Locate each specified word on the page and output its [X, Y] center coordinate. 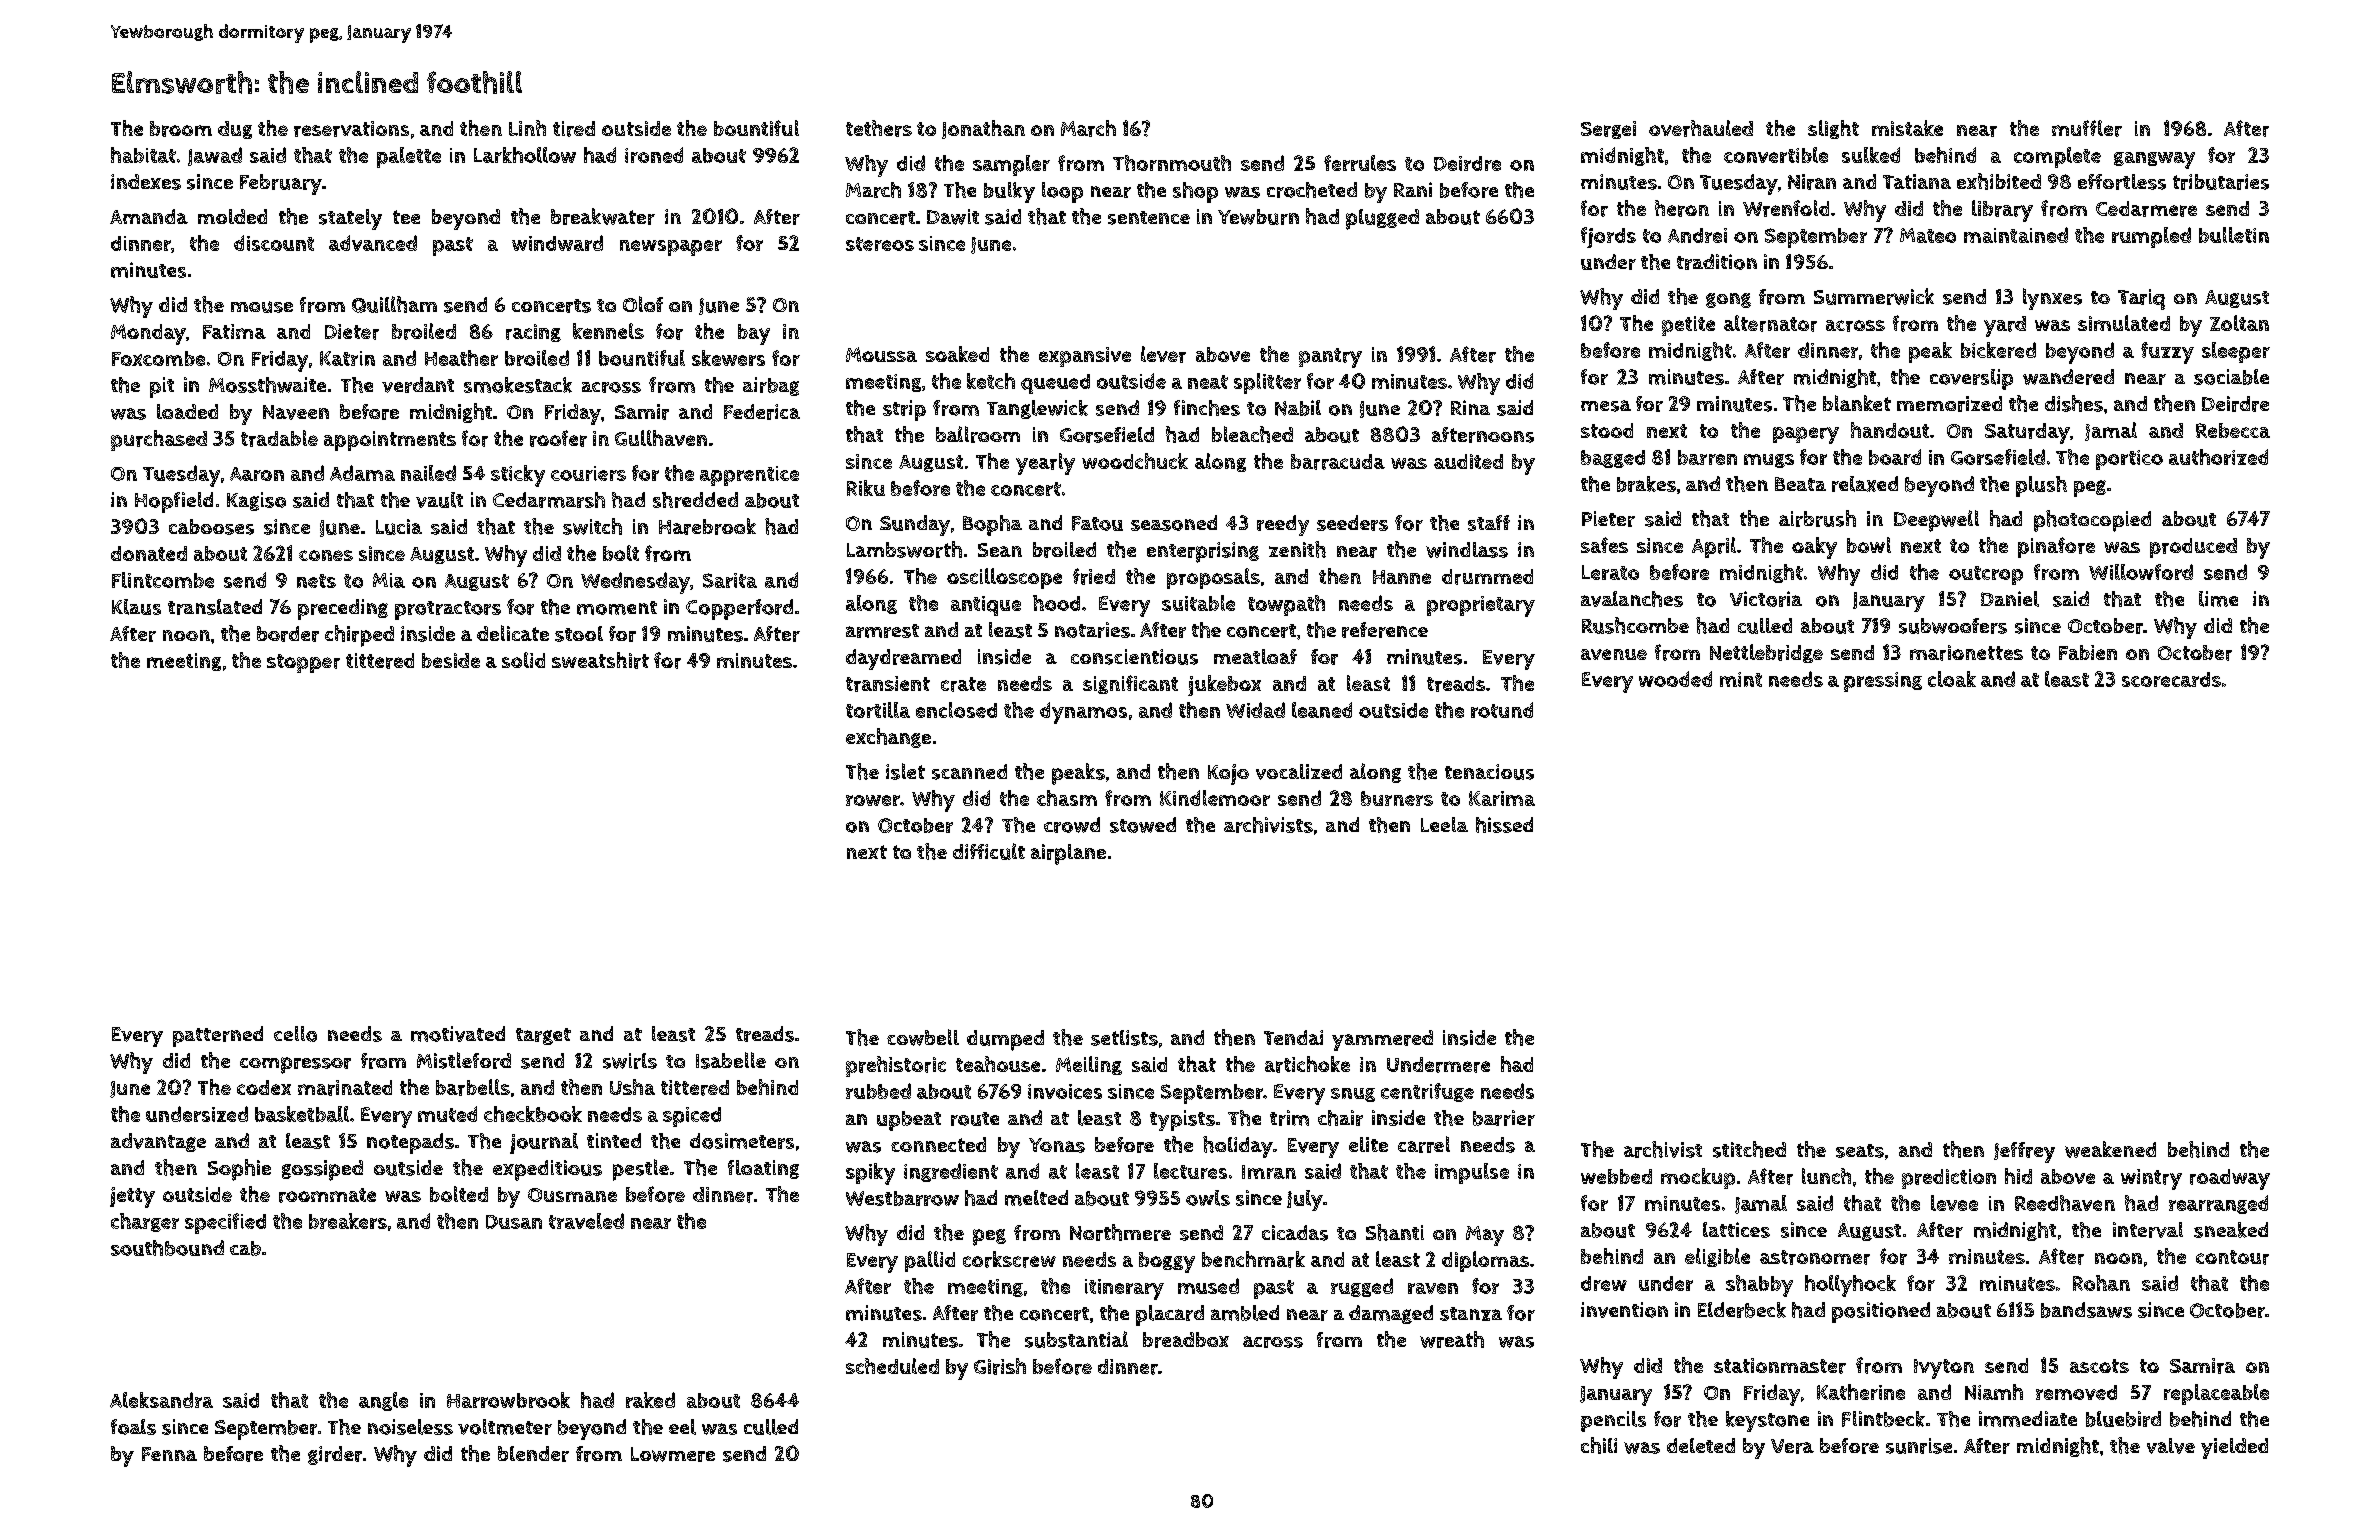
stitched [1749, 1149]
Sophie [239, 1170]
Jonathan [983, 129]
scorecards [2171, 679]
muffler [2087, 128]
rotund [1502, 710]
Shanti [1395, 1232]
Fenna [169, 1454]
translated [215, 607]
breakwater [603, 216]
